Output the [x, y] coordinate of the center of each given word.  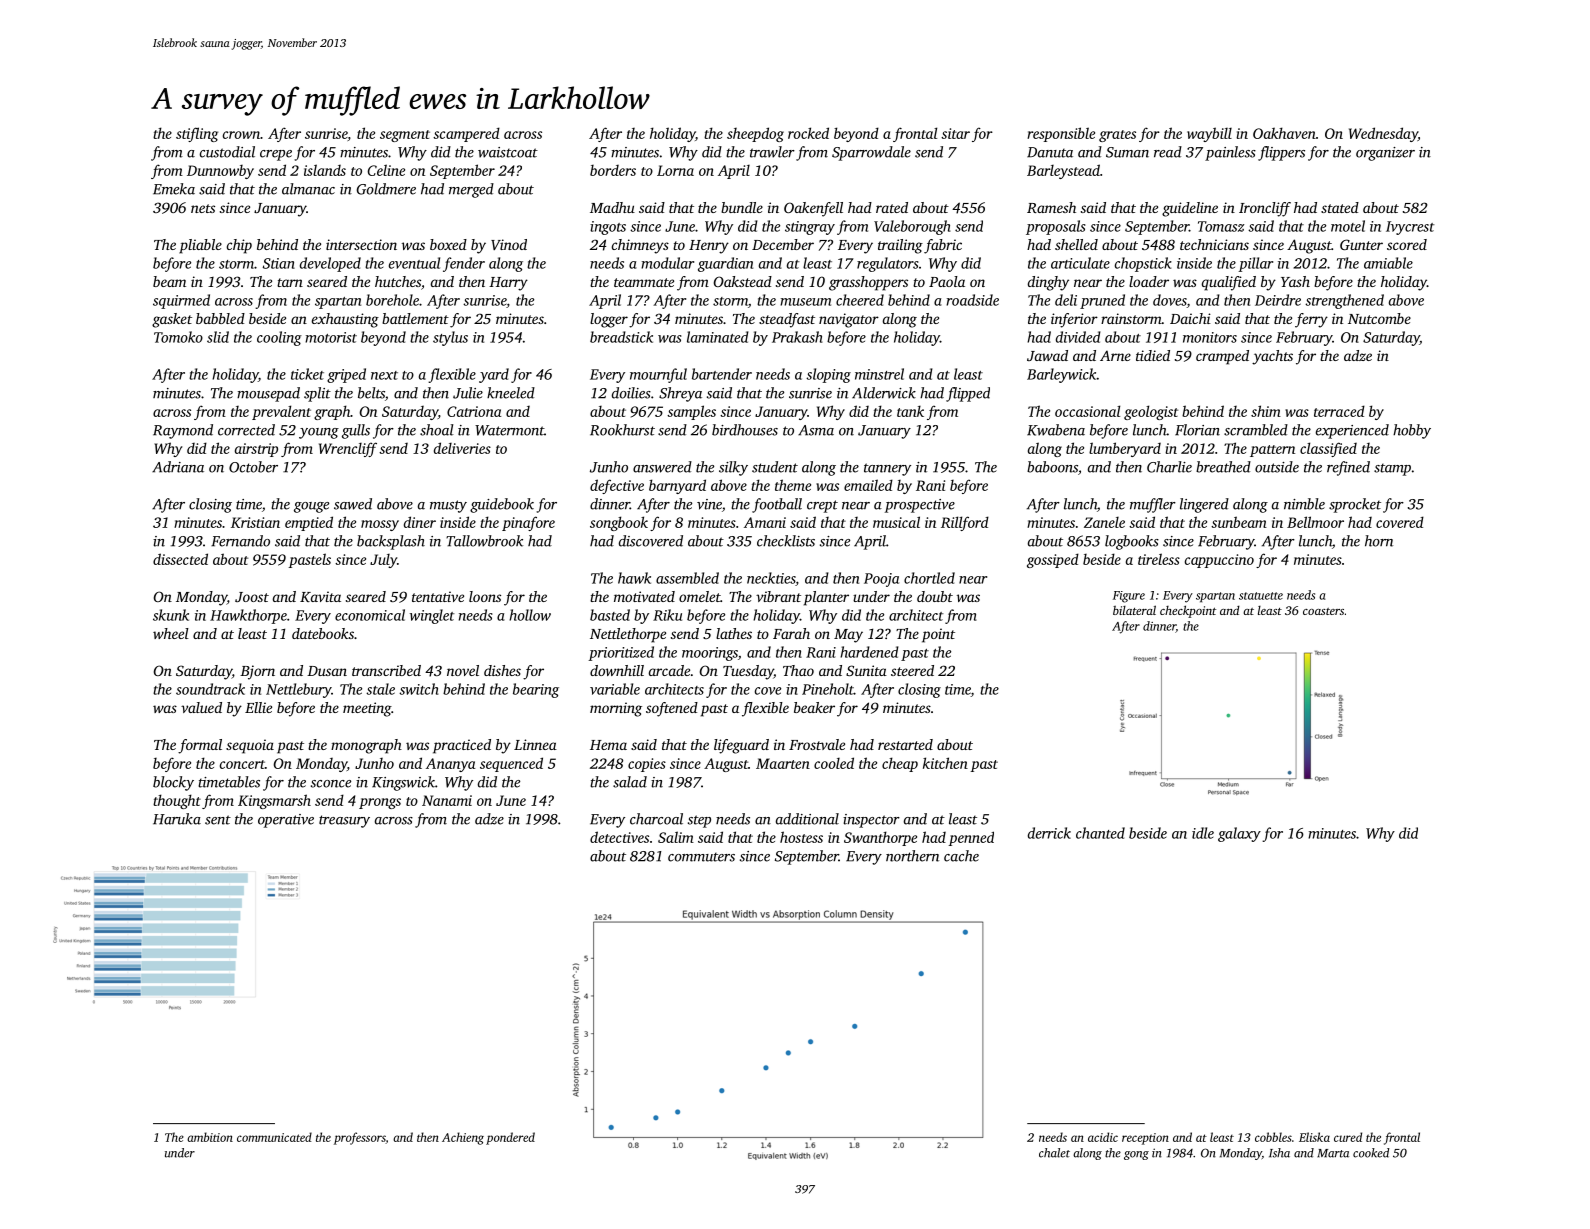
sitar [955, 133]
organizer [1385, 154]
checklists [786, 541]
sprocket [1355, 505]
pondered [510, 1138]
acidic [1103, 1137]
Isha [1279, 1153]
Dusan [327, 671]
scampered [466, 134]
